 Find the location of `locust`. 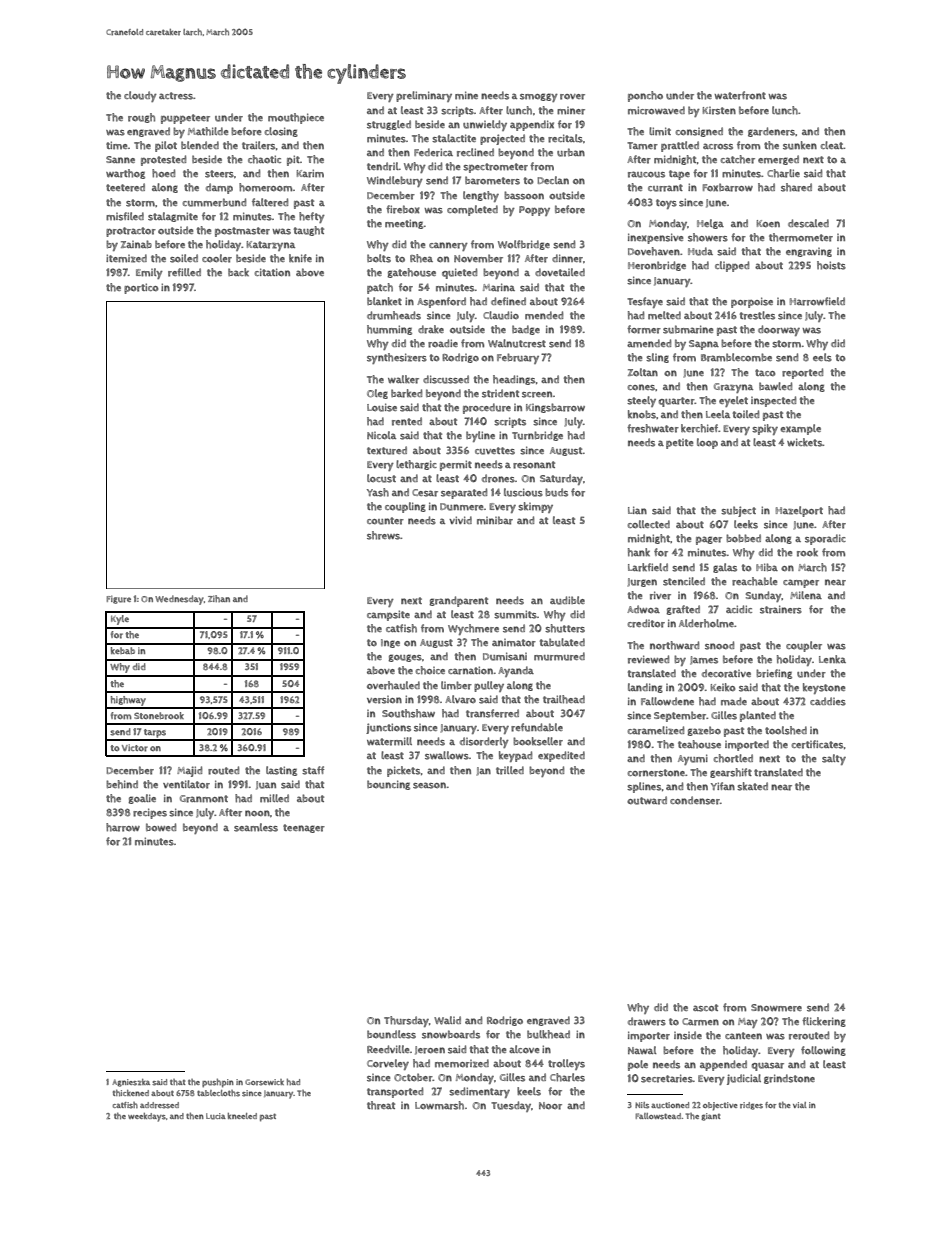

locust is located at coordinates (381, 478).
